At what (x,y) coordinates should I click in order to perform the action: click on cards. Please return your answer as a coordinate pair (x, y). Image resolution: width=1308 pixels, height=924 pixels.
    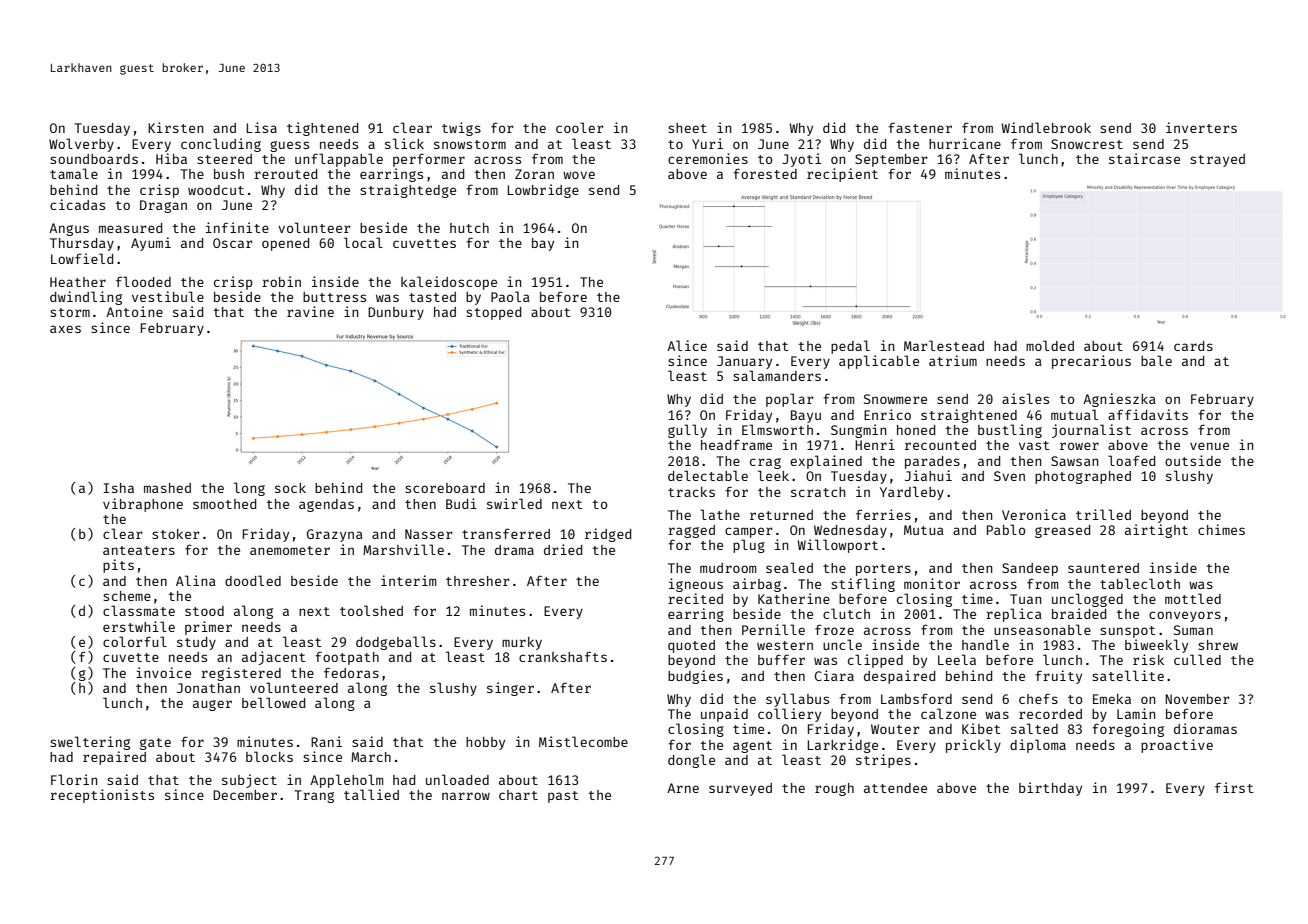
    Looking at the image, I should click on (1193, 346).
